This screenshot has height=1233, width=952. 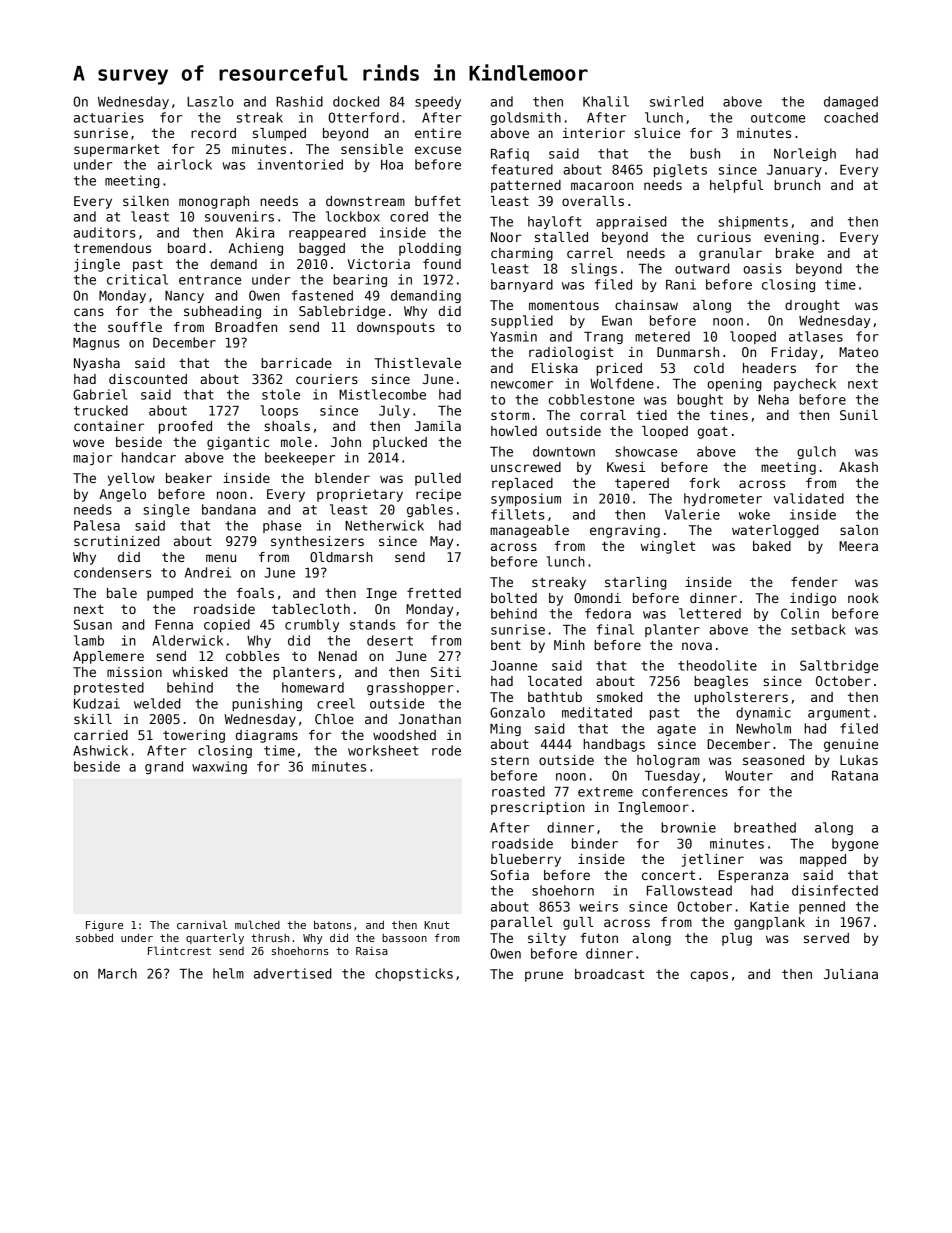 What do you see at coordinates (372, 951) in the screenshot?
I see `Raisa` at bounding box center [372, 951].
